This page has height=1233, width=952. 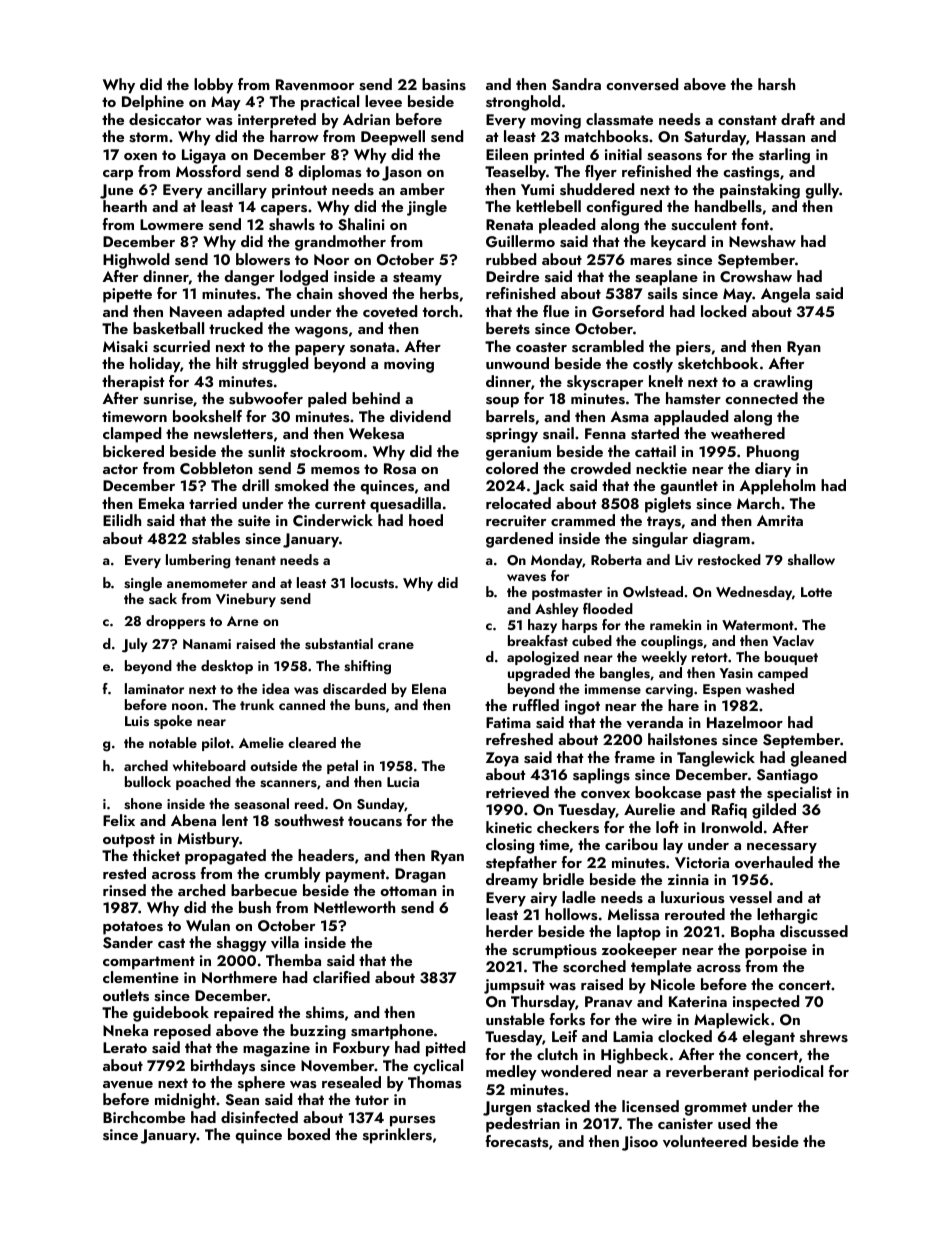 What do you see at coordinates (642, 84) in the page?
I see `conversed` at bounding box center [642, 84].
